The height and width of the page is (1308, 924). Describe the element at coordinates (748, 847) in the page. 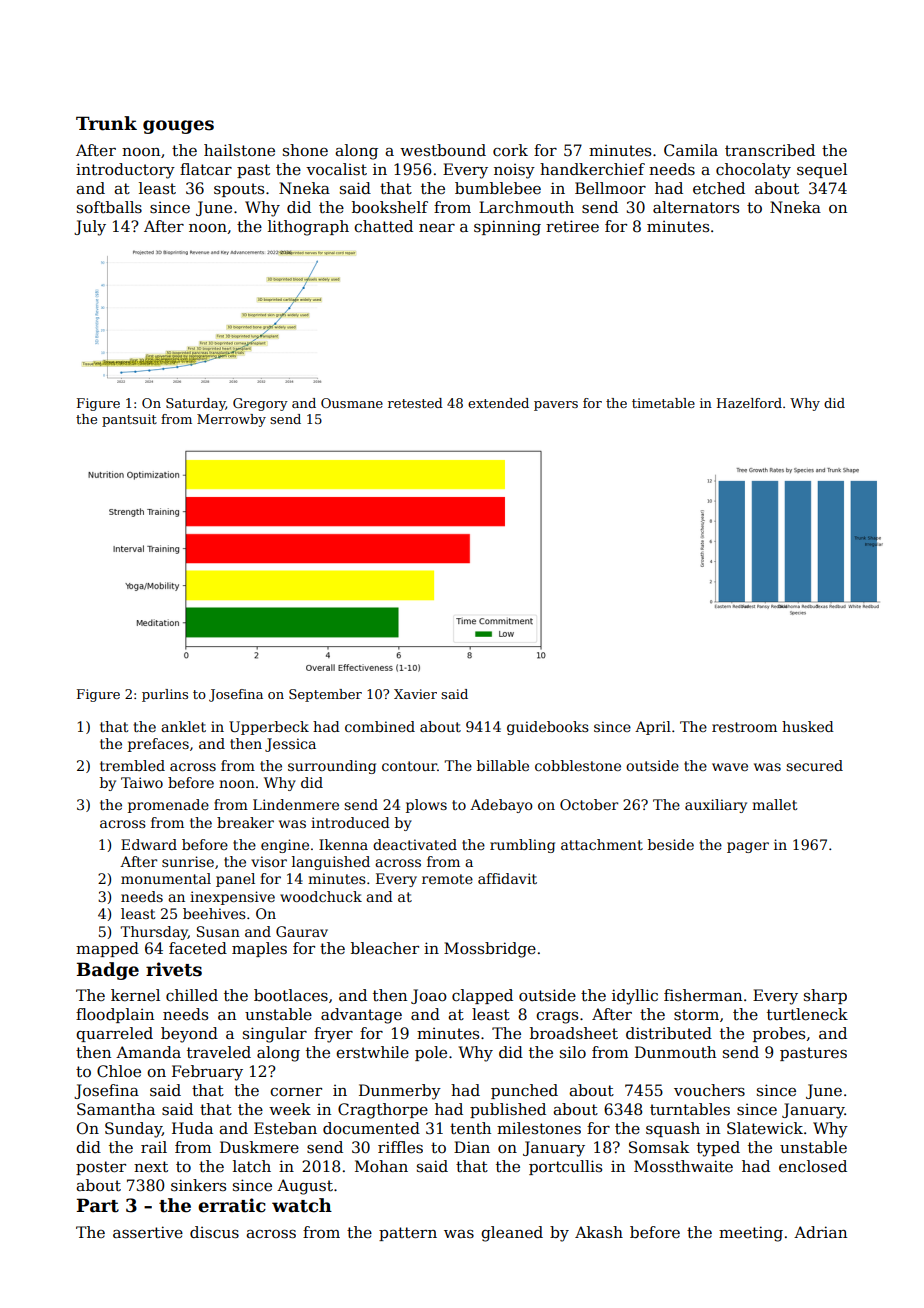

I see `pager` at that location.
